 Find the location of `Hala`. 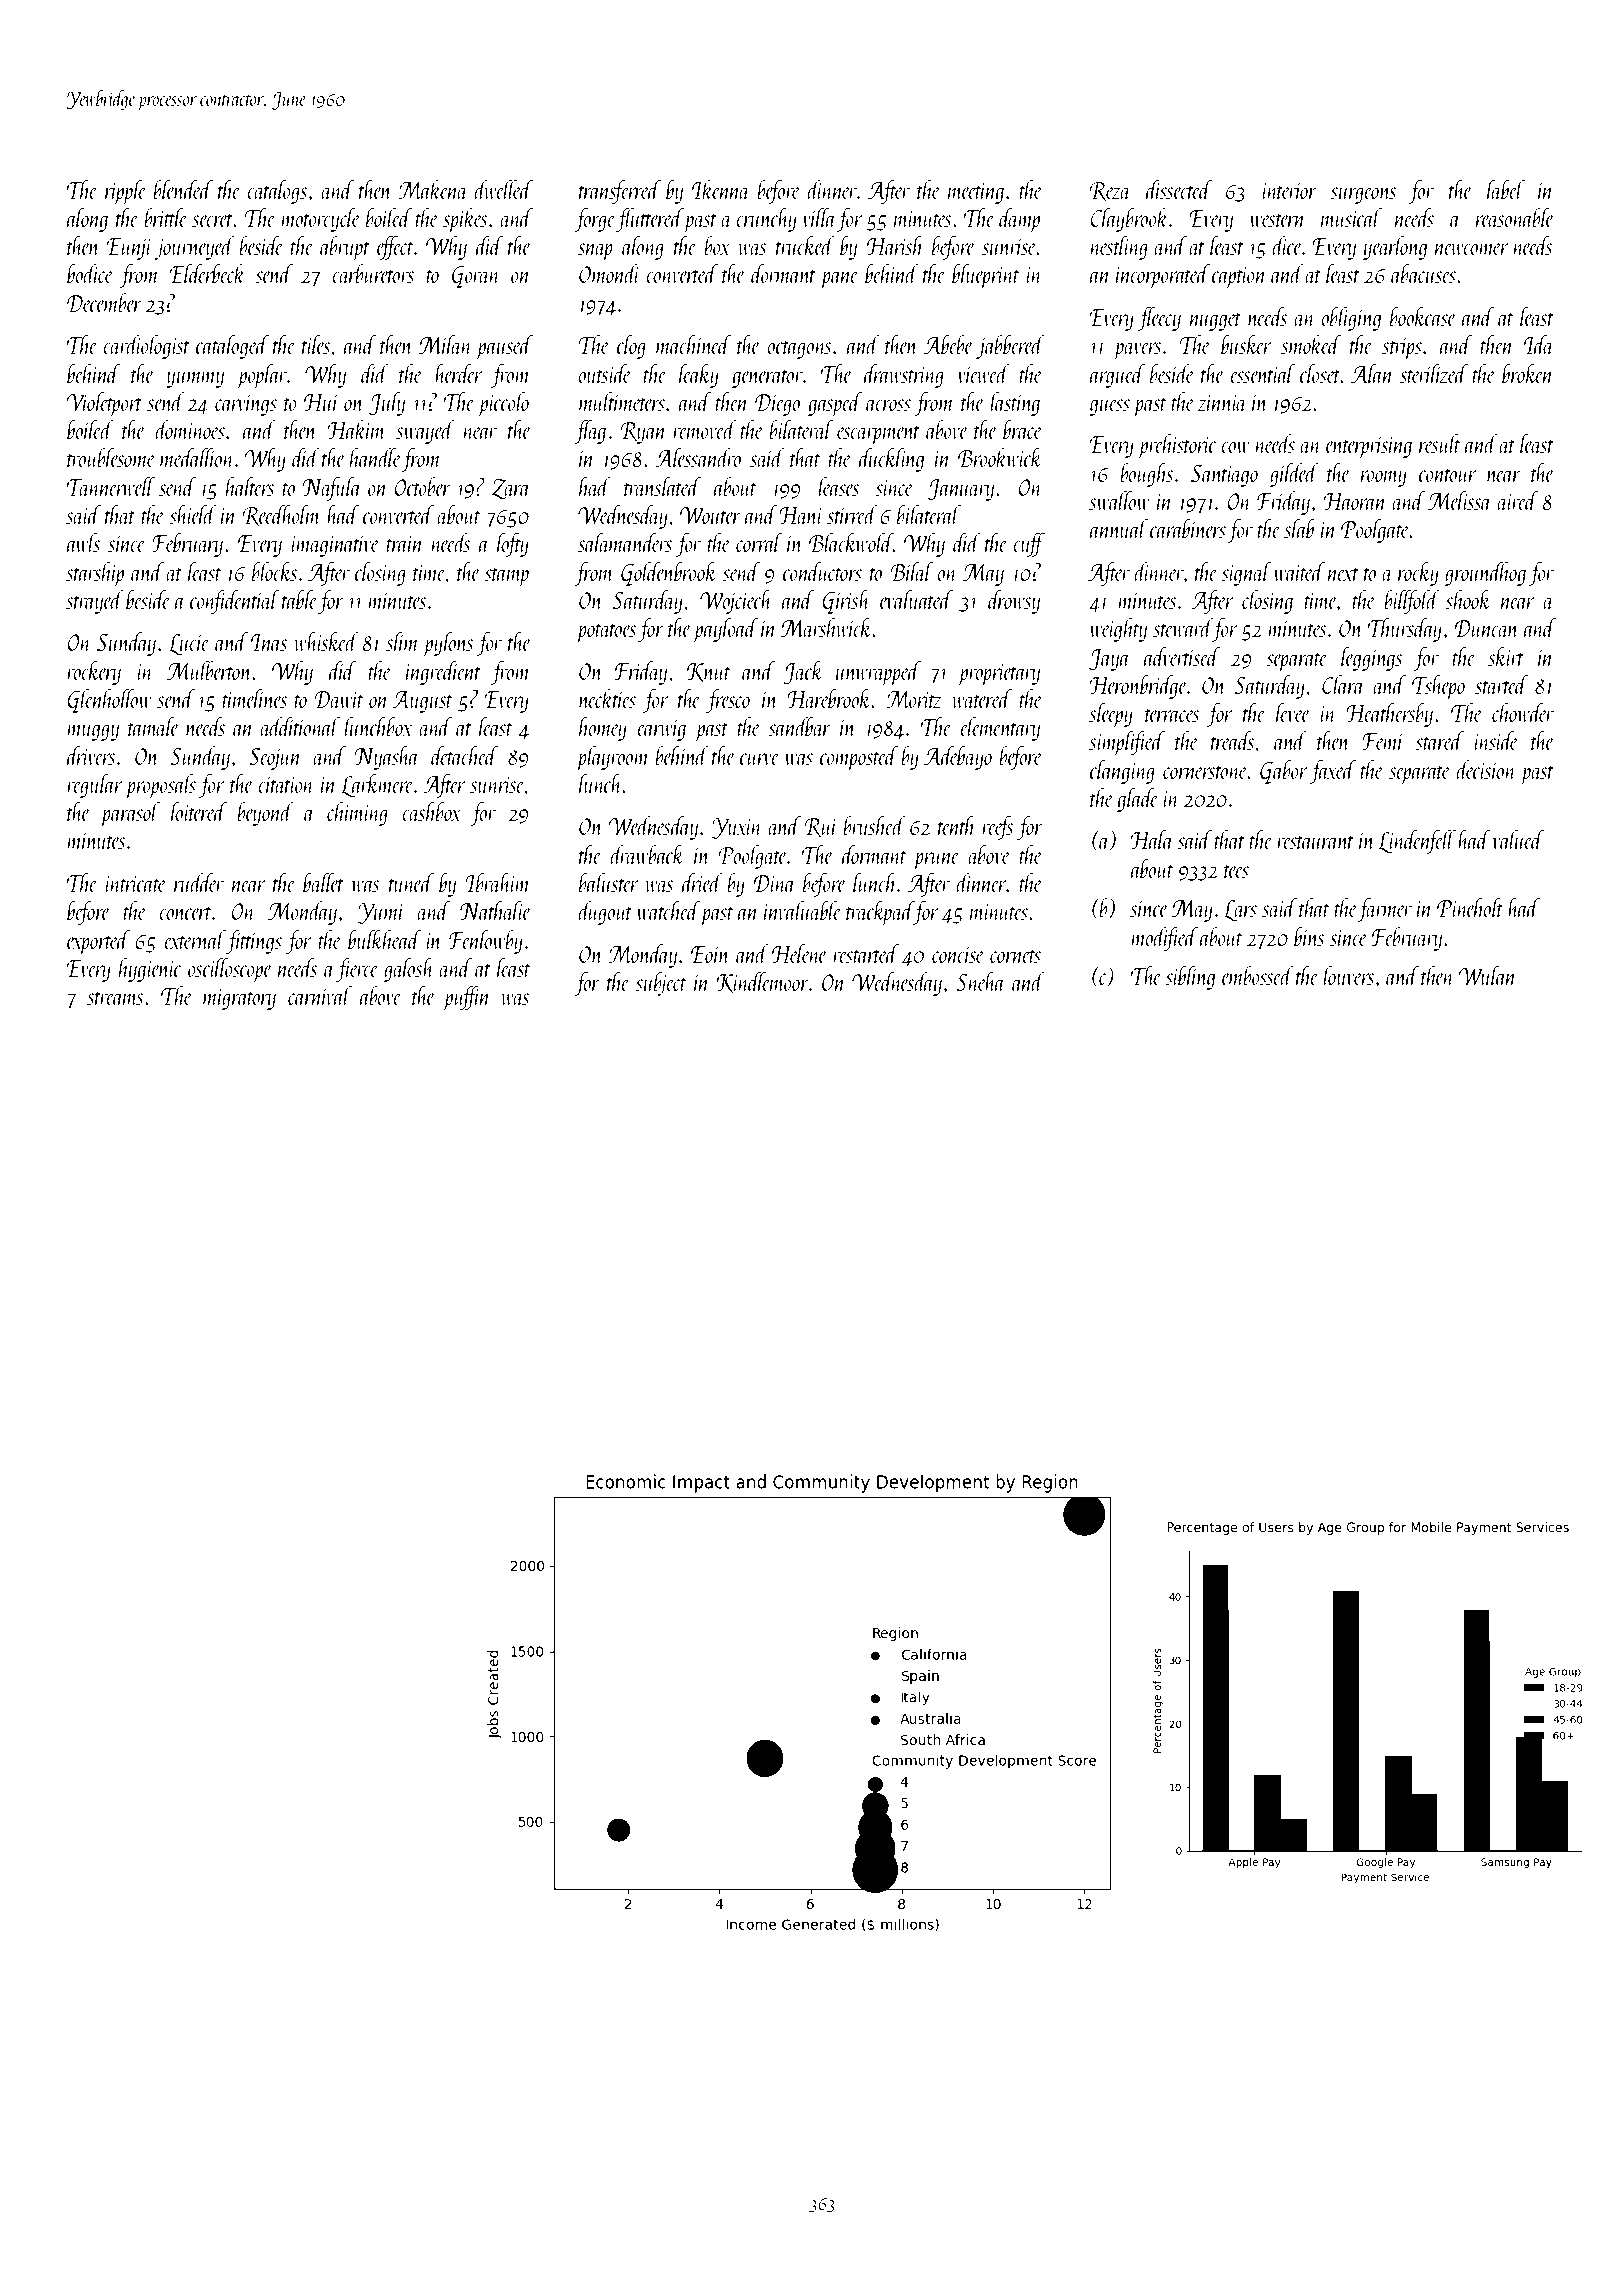

Hala is located at coordinates (1152, 839).
